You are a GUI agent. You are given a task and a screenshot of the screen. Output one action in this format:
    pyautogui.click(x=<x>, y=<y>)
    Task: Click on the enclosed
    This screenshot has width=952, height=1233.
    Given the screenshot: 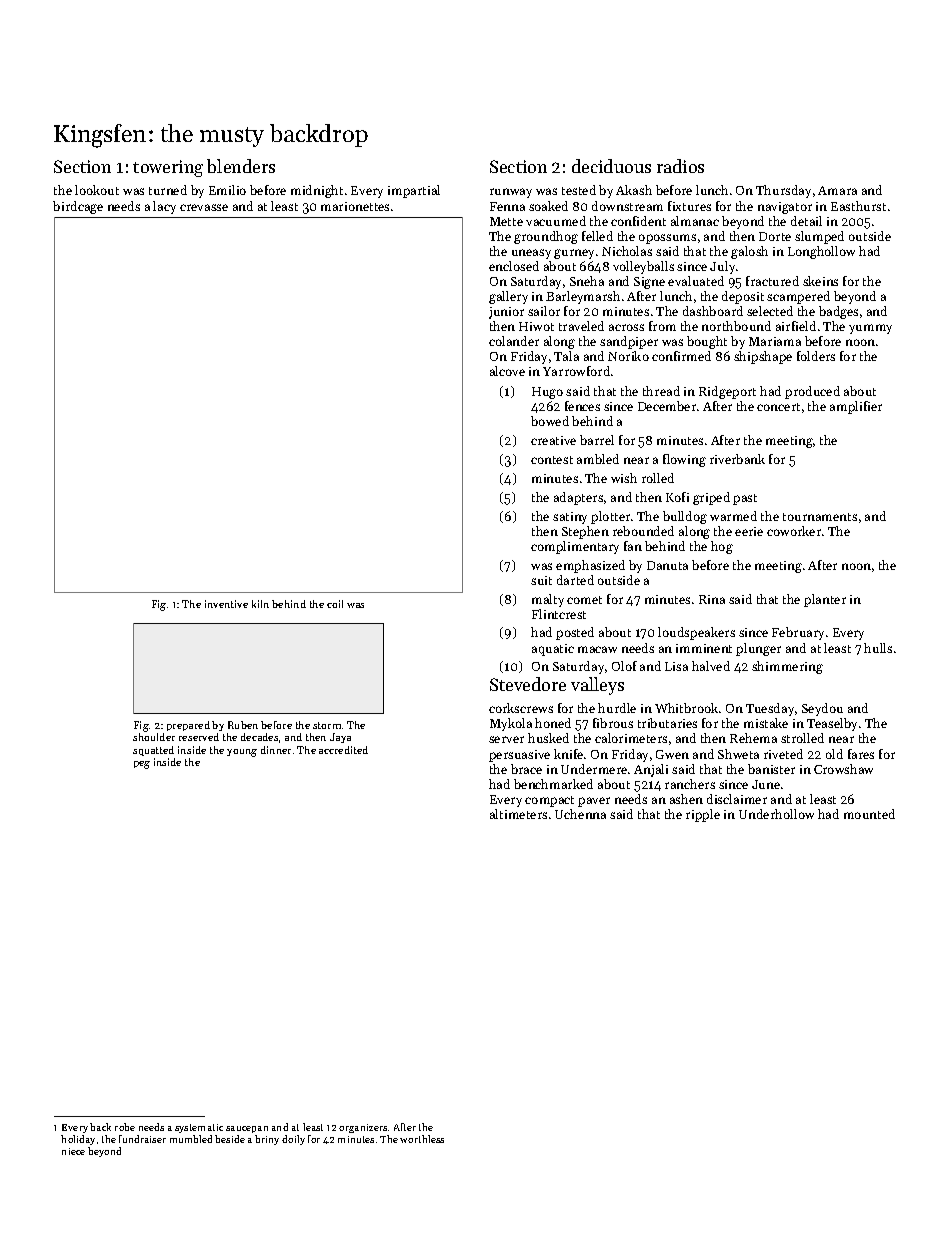 What is the action you would take?
    pyautogui.click(x=514, y=266)
